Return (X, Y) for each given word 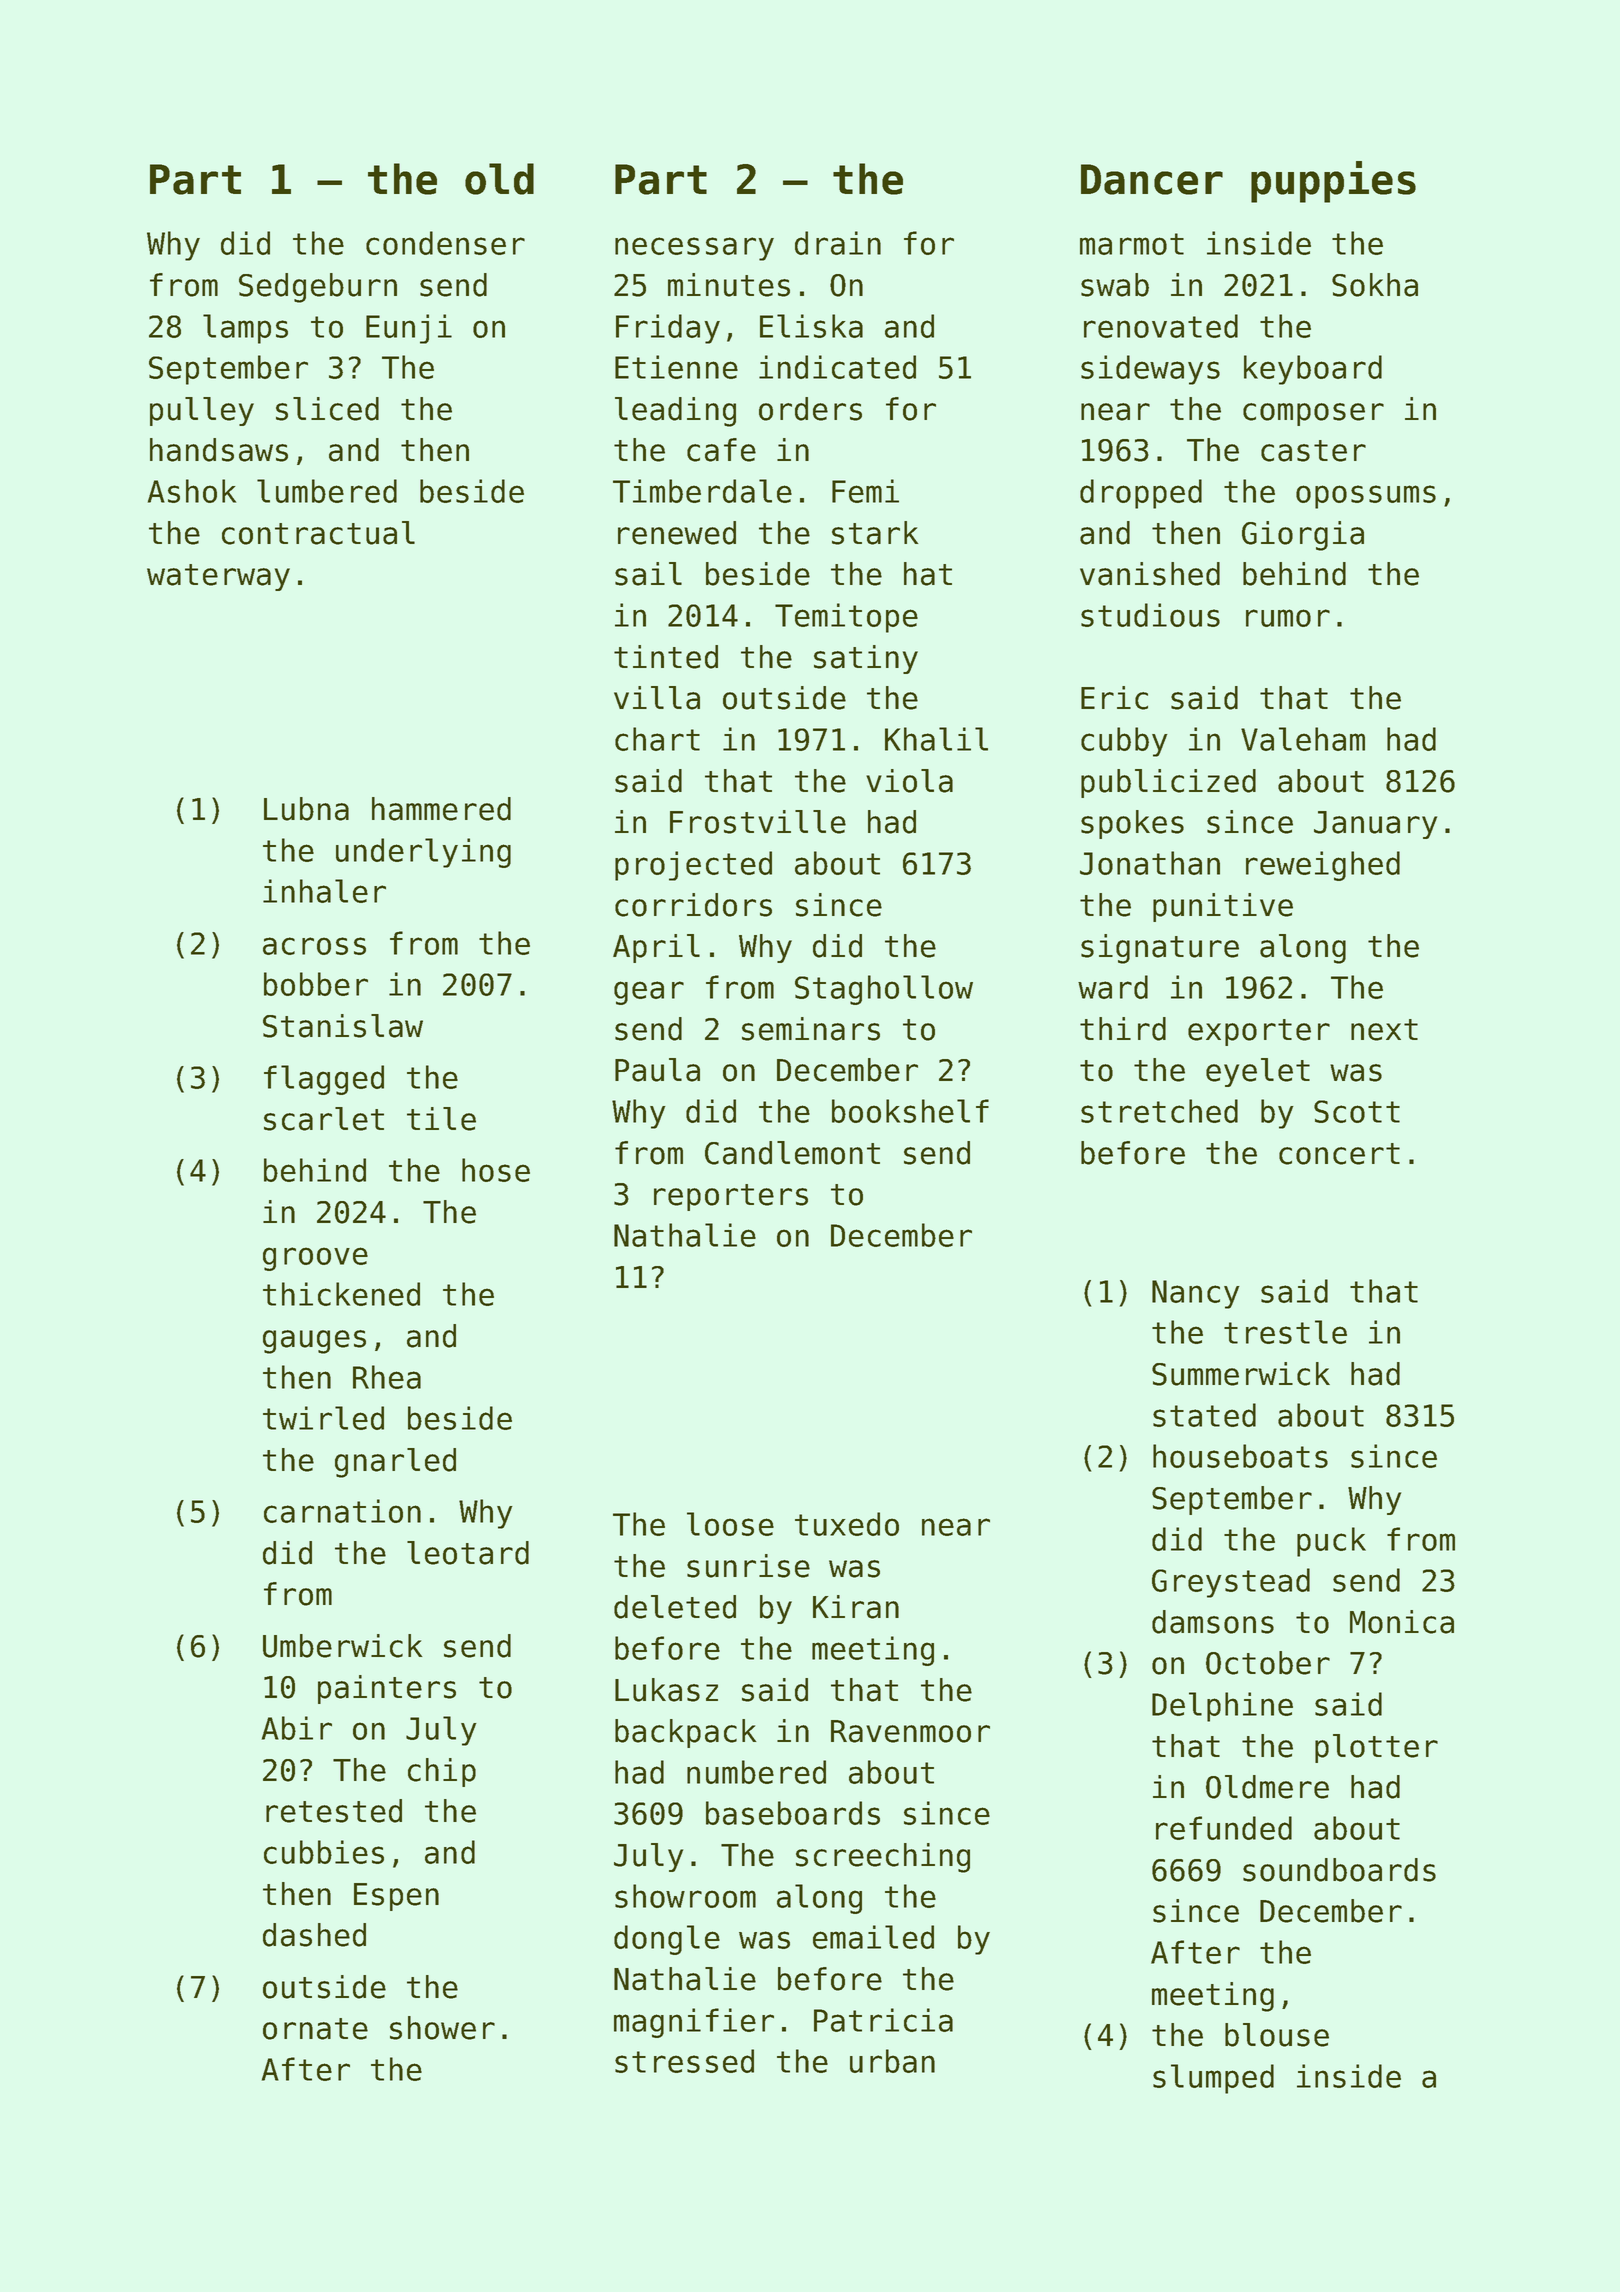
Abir (297, 1728)
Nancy (1196, 1294)
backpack (685, 1733)
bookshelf (910, 1111)
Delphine (1222, 1707)
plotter (1376, 1748)
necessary (694, 249)
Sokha (1375, 285)
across (314, 946)
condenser (445, 243)
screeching (883, 1858)
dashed (314, 1935)
